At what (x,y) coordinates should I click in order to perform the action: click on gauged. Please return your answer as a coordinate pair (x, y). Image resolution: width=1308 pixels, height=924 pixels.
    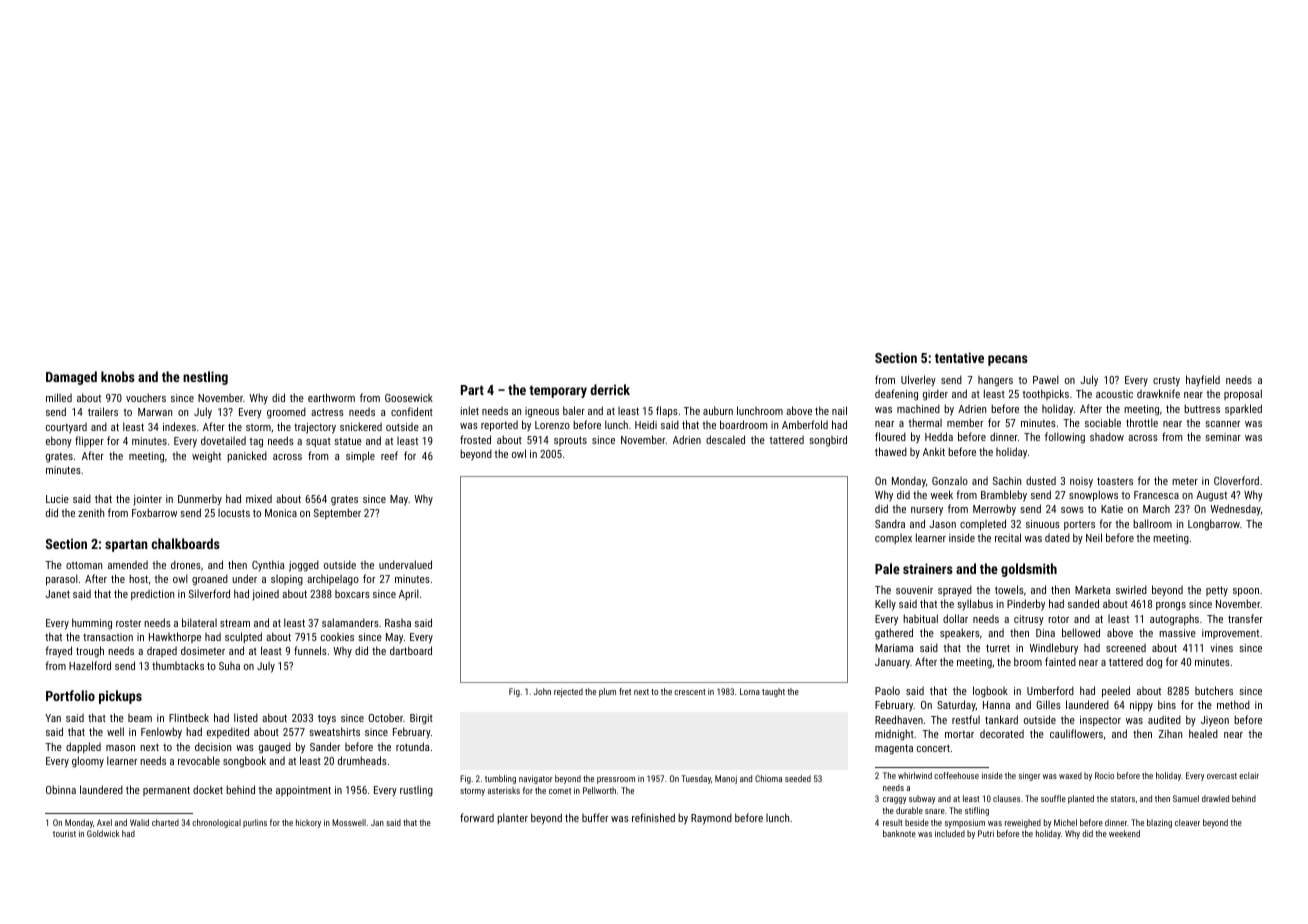
    Looking at the image, I should click on (275, 748).
